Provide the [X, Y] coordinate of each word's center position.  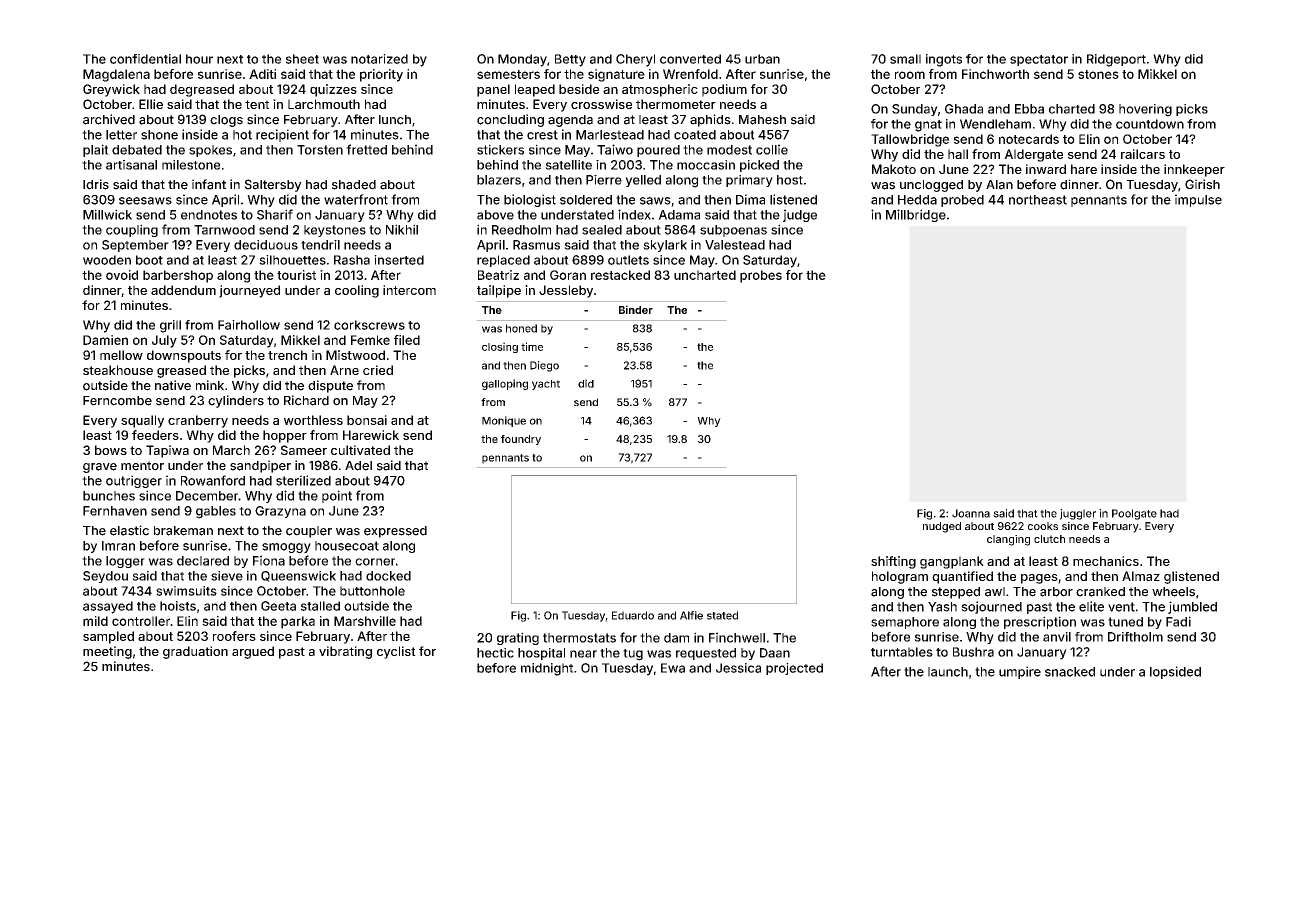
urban [762, 59]
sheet [302, 59]
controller [141, 621]
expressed [395, 532]
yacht [546, 385]
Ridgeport [1116, 60]
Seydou [105, 577]
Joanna [971, 513]
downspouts [184, 356]
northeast [1038, 200]
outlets [628, 260]
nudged [942, 527]
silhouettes [292, 260]
